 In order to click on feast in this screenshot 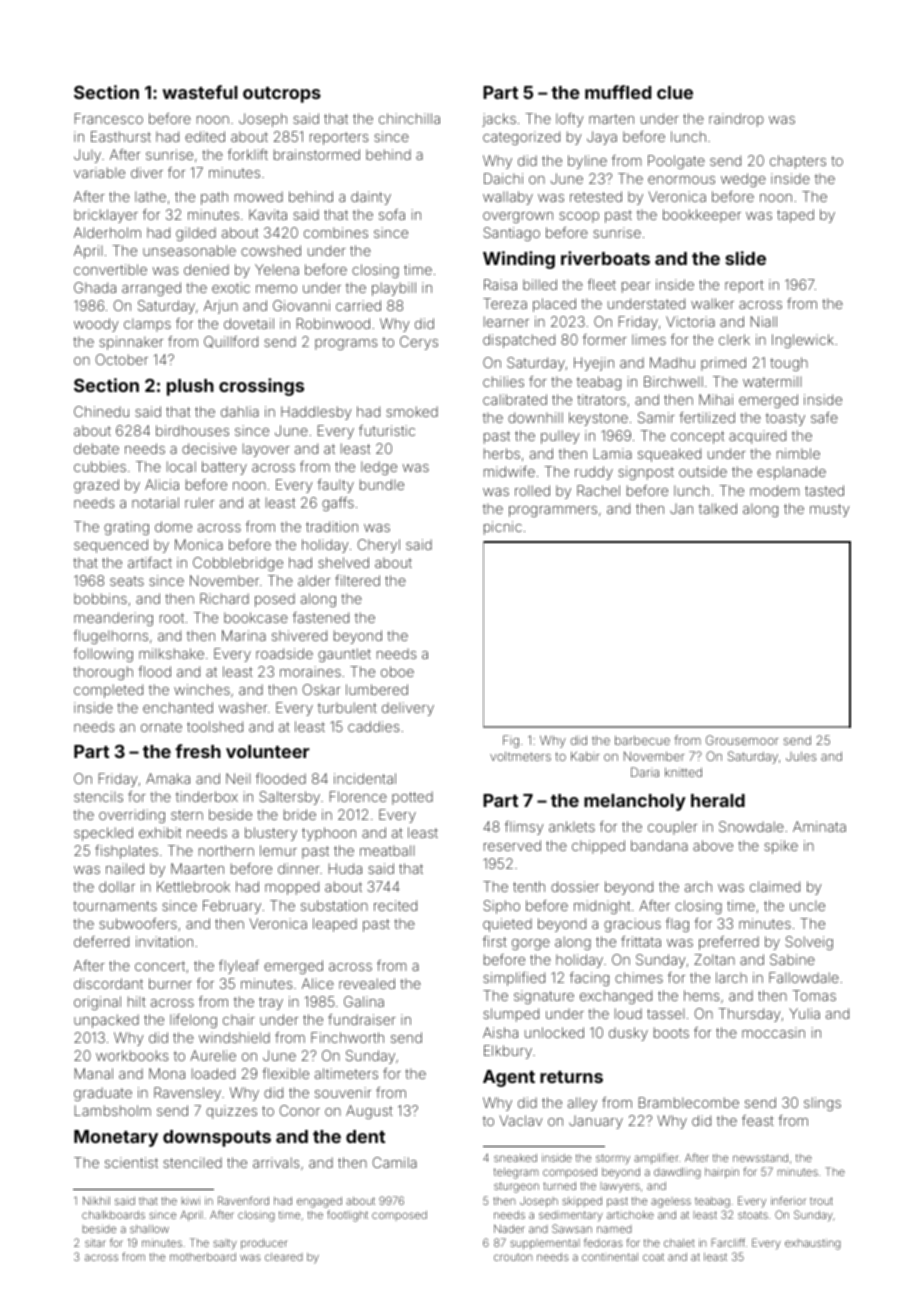, I will do `click(758, 1120)`.
